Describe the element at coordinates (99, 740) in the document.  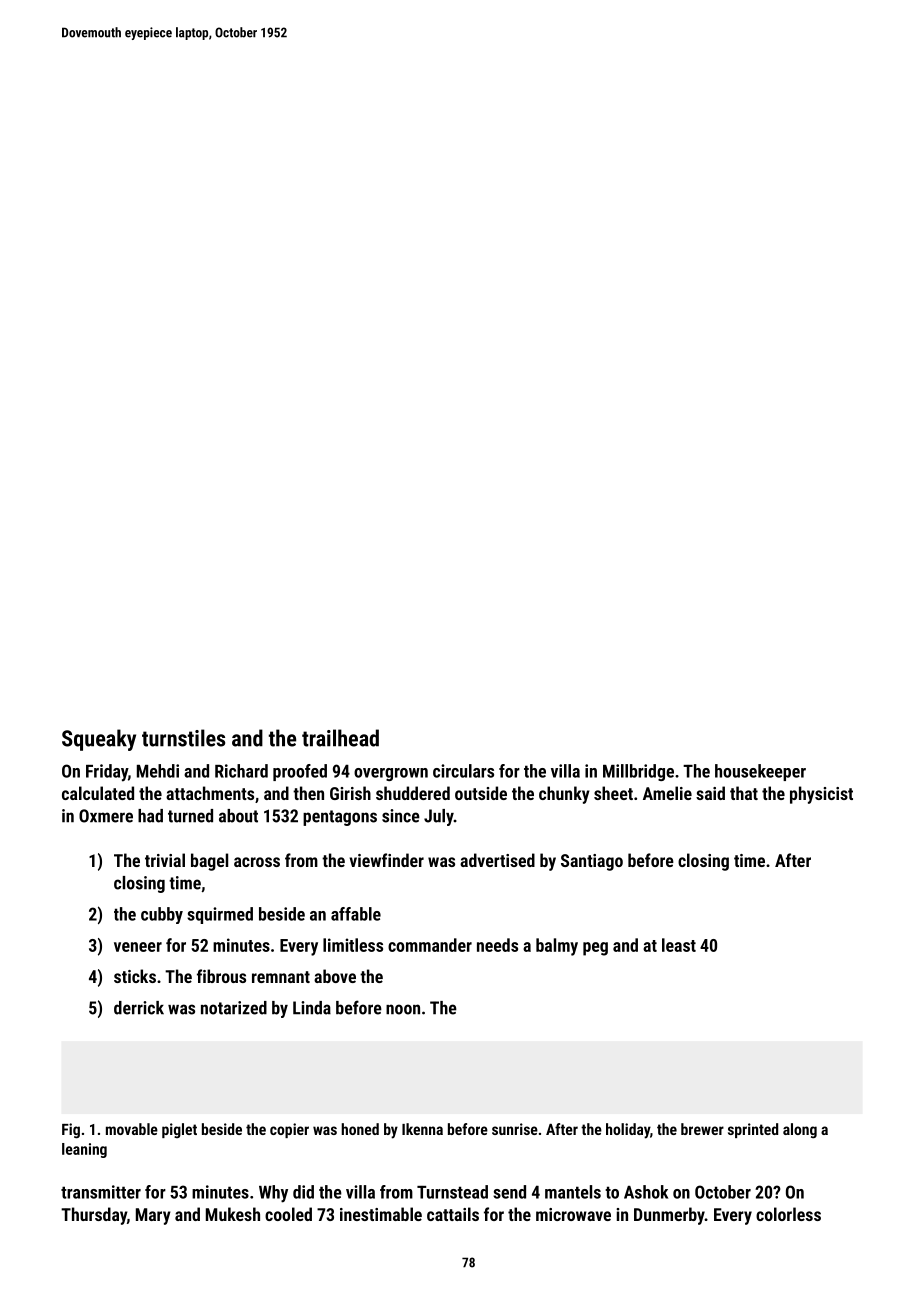
I see `Squeaky` at that location.
